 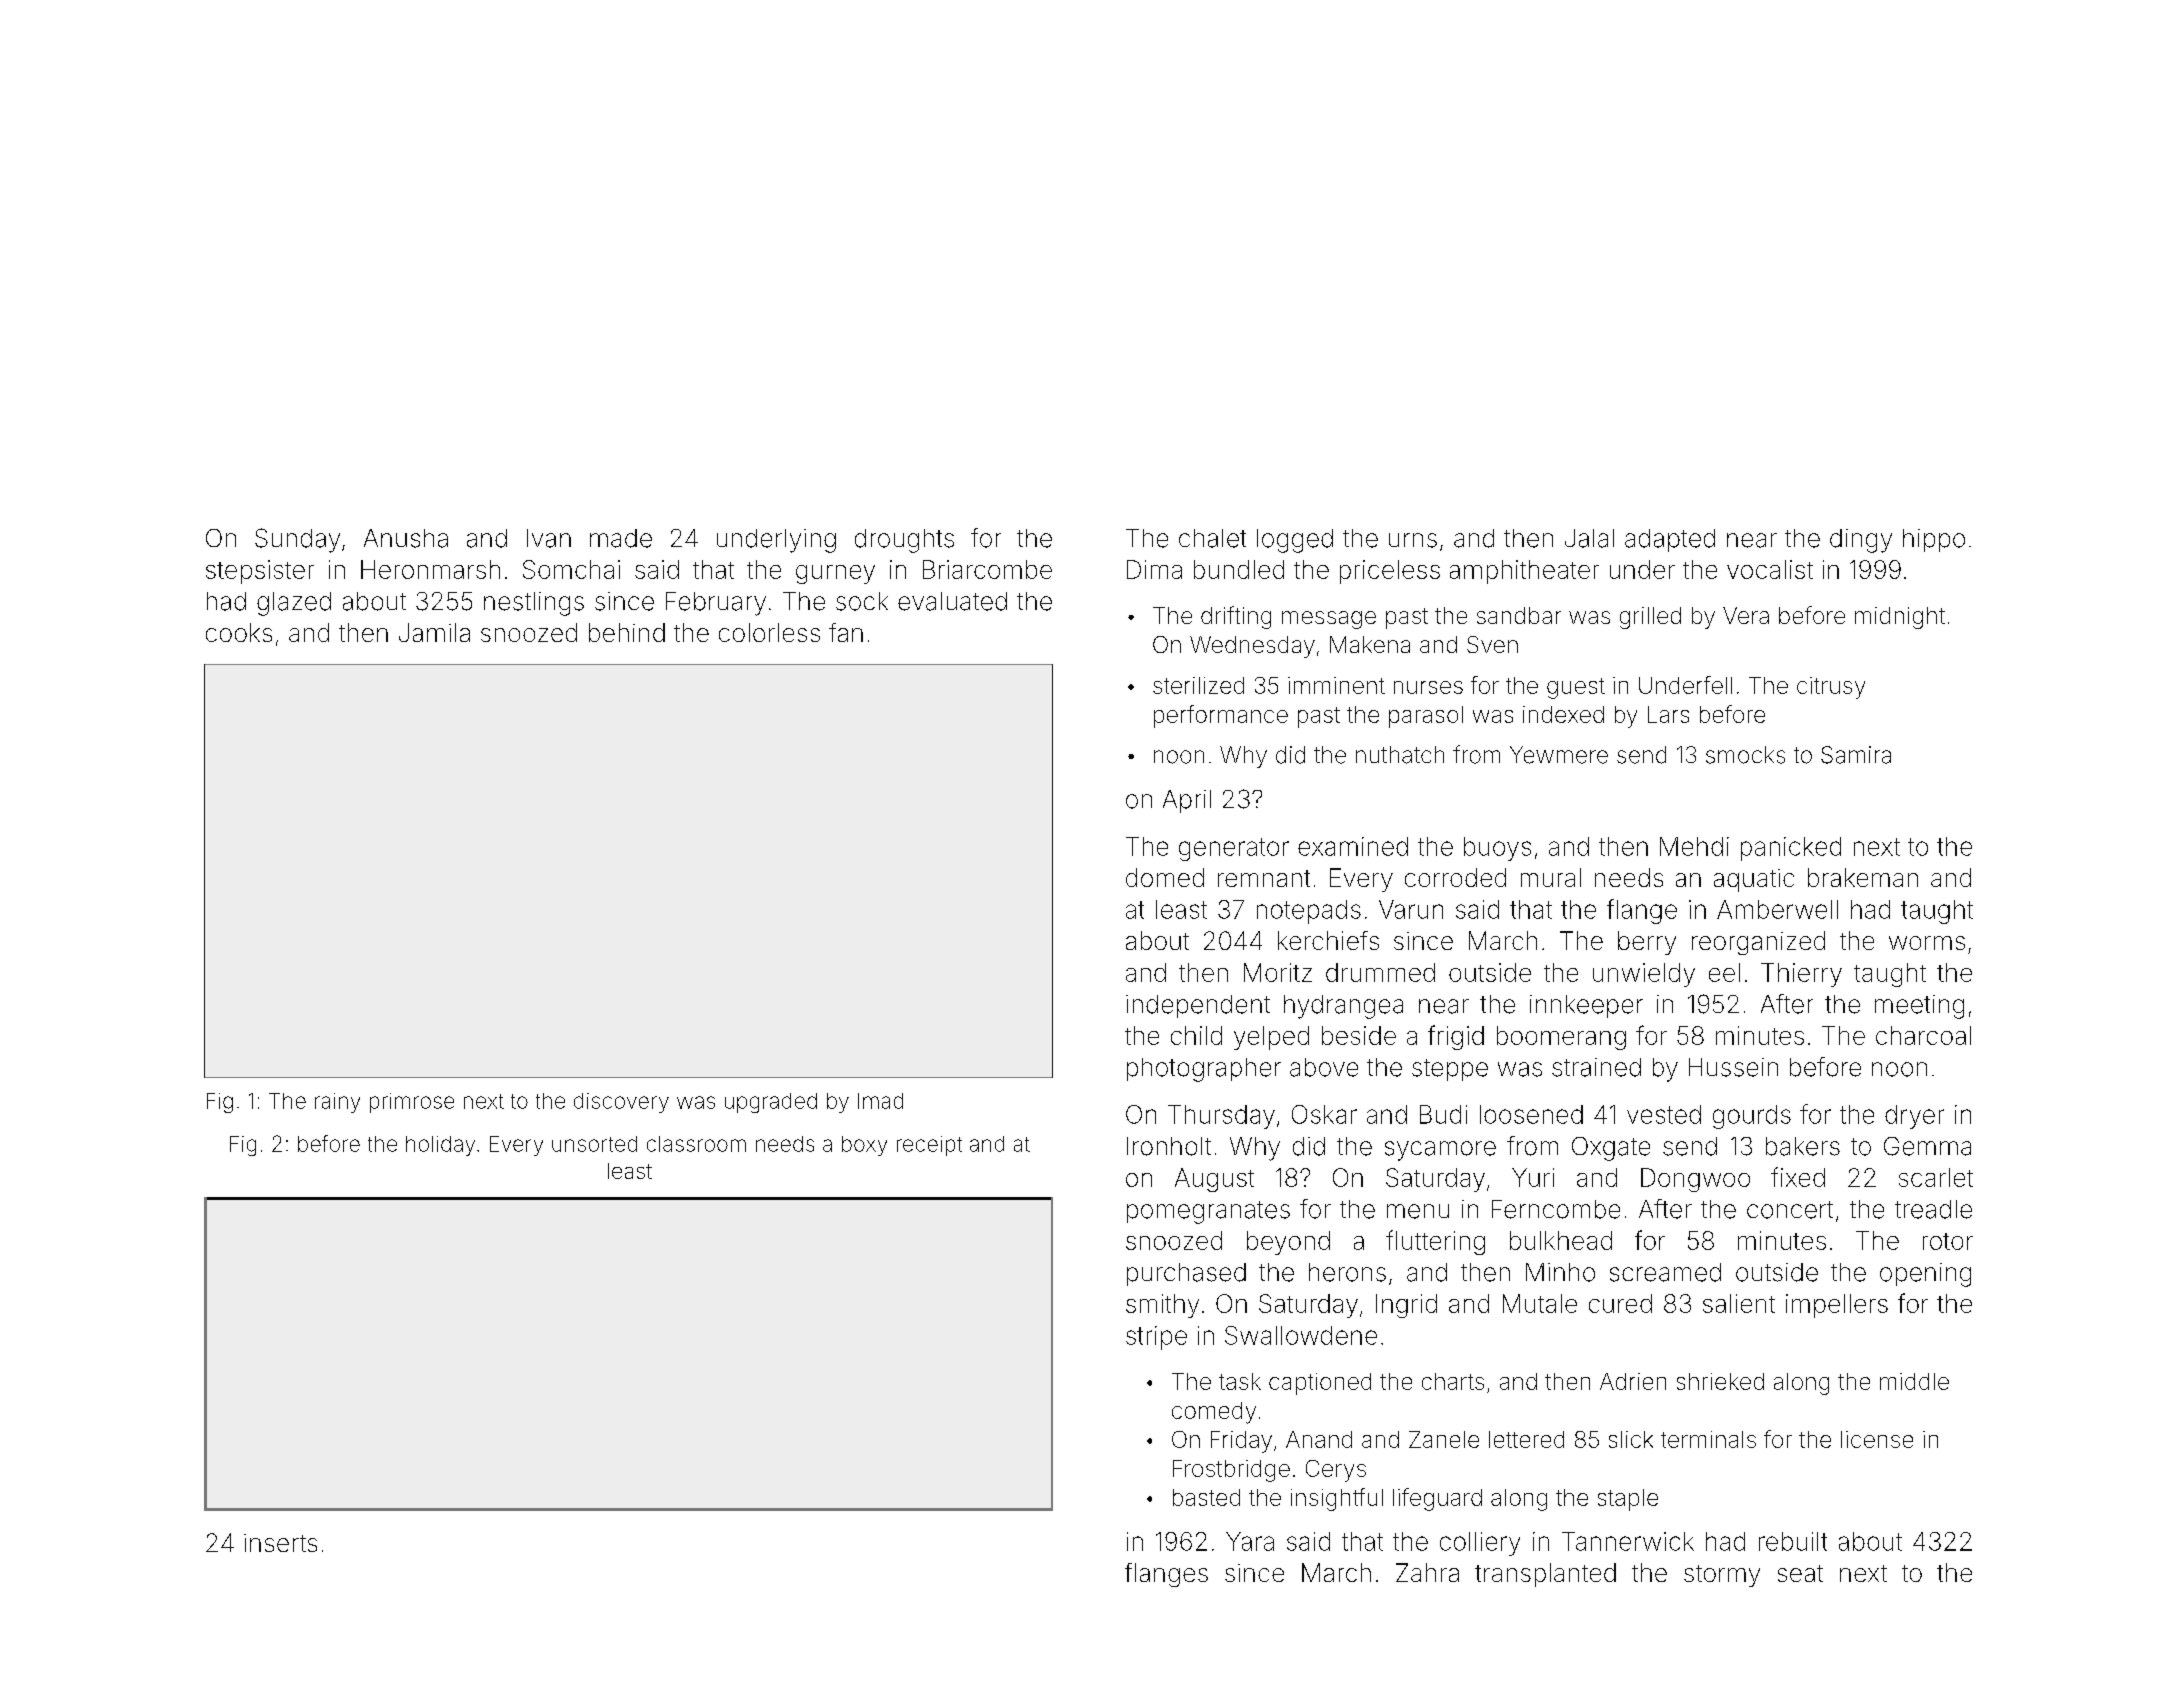 What do you see at coordinates (440, 1146) in the document?
I see `holiday` at bounding box center [440, 1146].
